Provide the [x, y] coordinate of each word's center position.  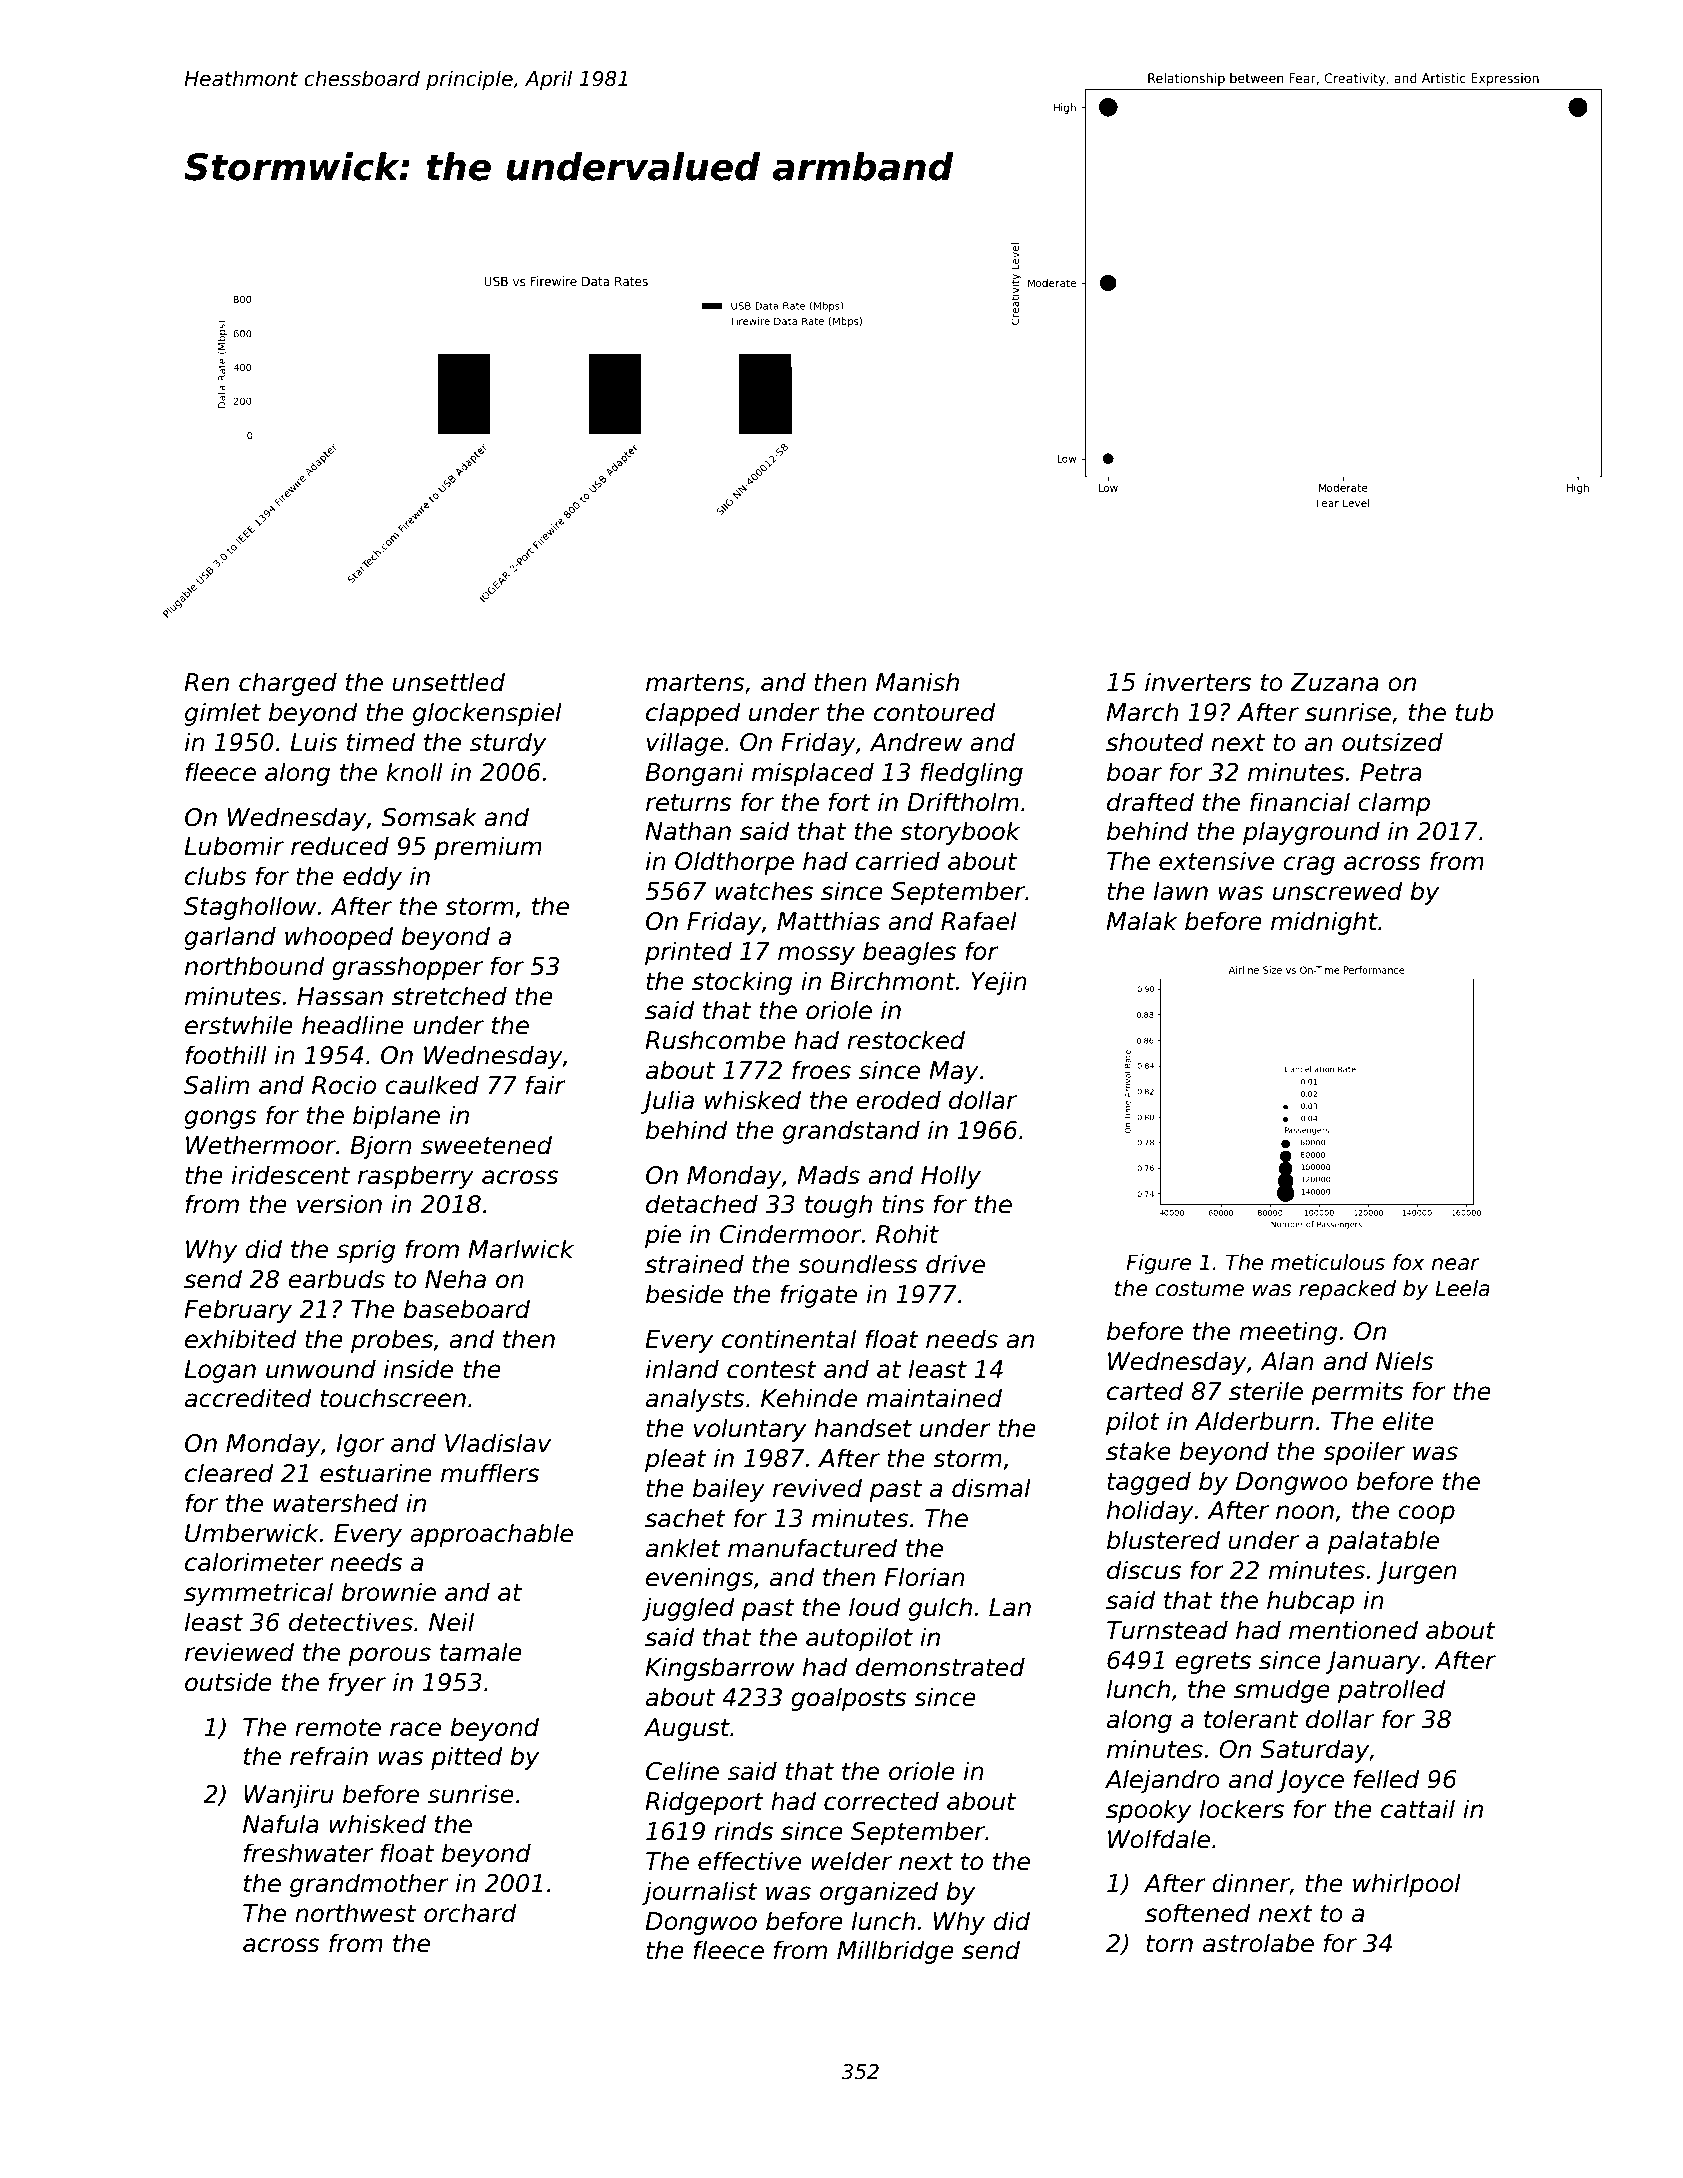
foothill [226, 1055]
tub [1474, 712]
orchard [470, 1913]
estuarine [376, 1473]
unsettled [448, 682]
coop [1426, 1514]
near [1455, 1264]
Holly [951, 1177]
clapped [693, 714]
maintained [934, 1398]
